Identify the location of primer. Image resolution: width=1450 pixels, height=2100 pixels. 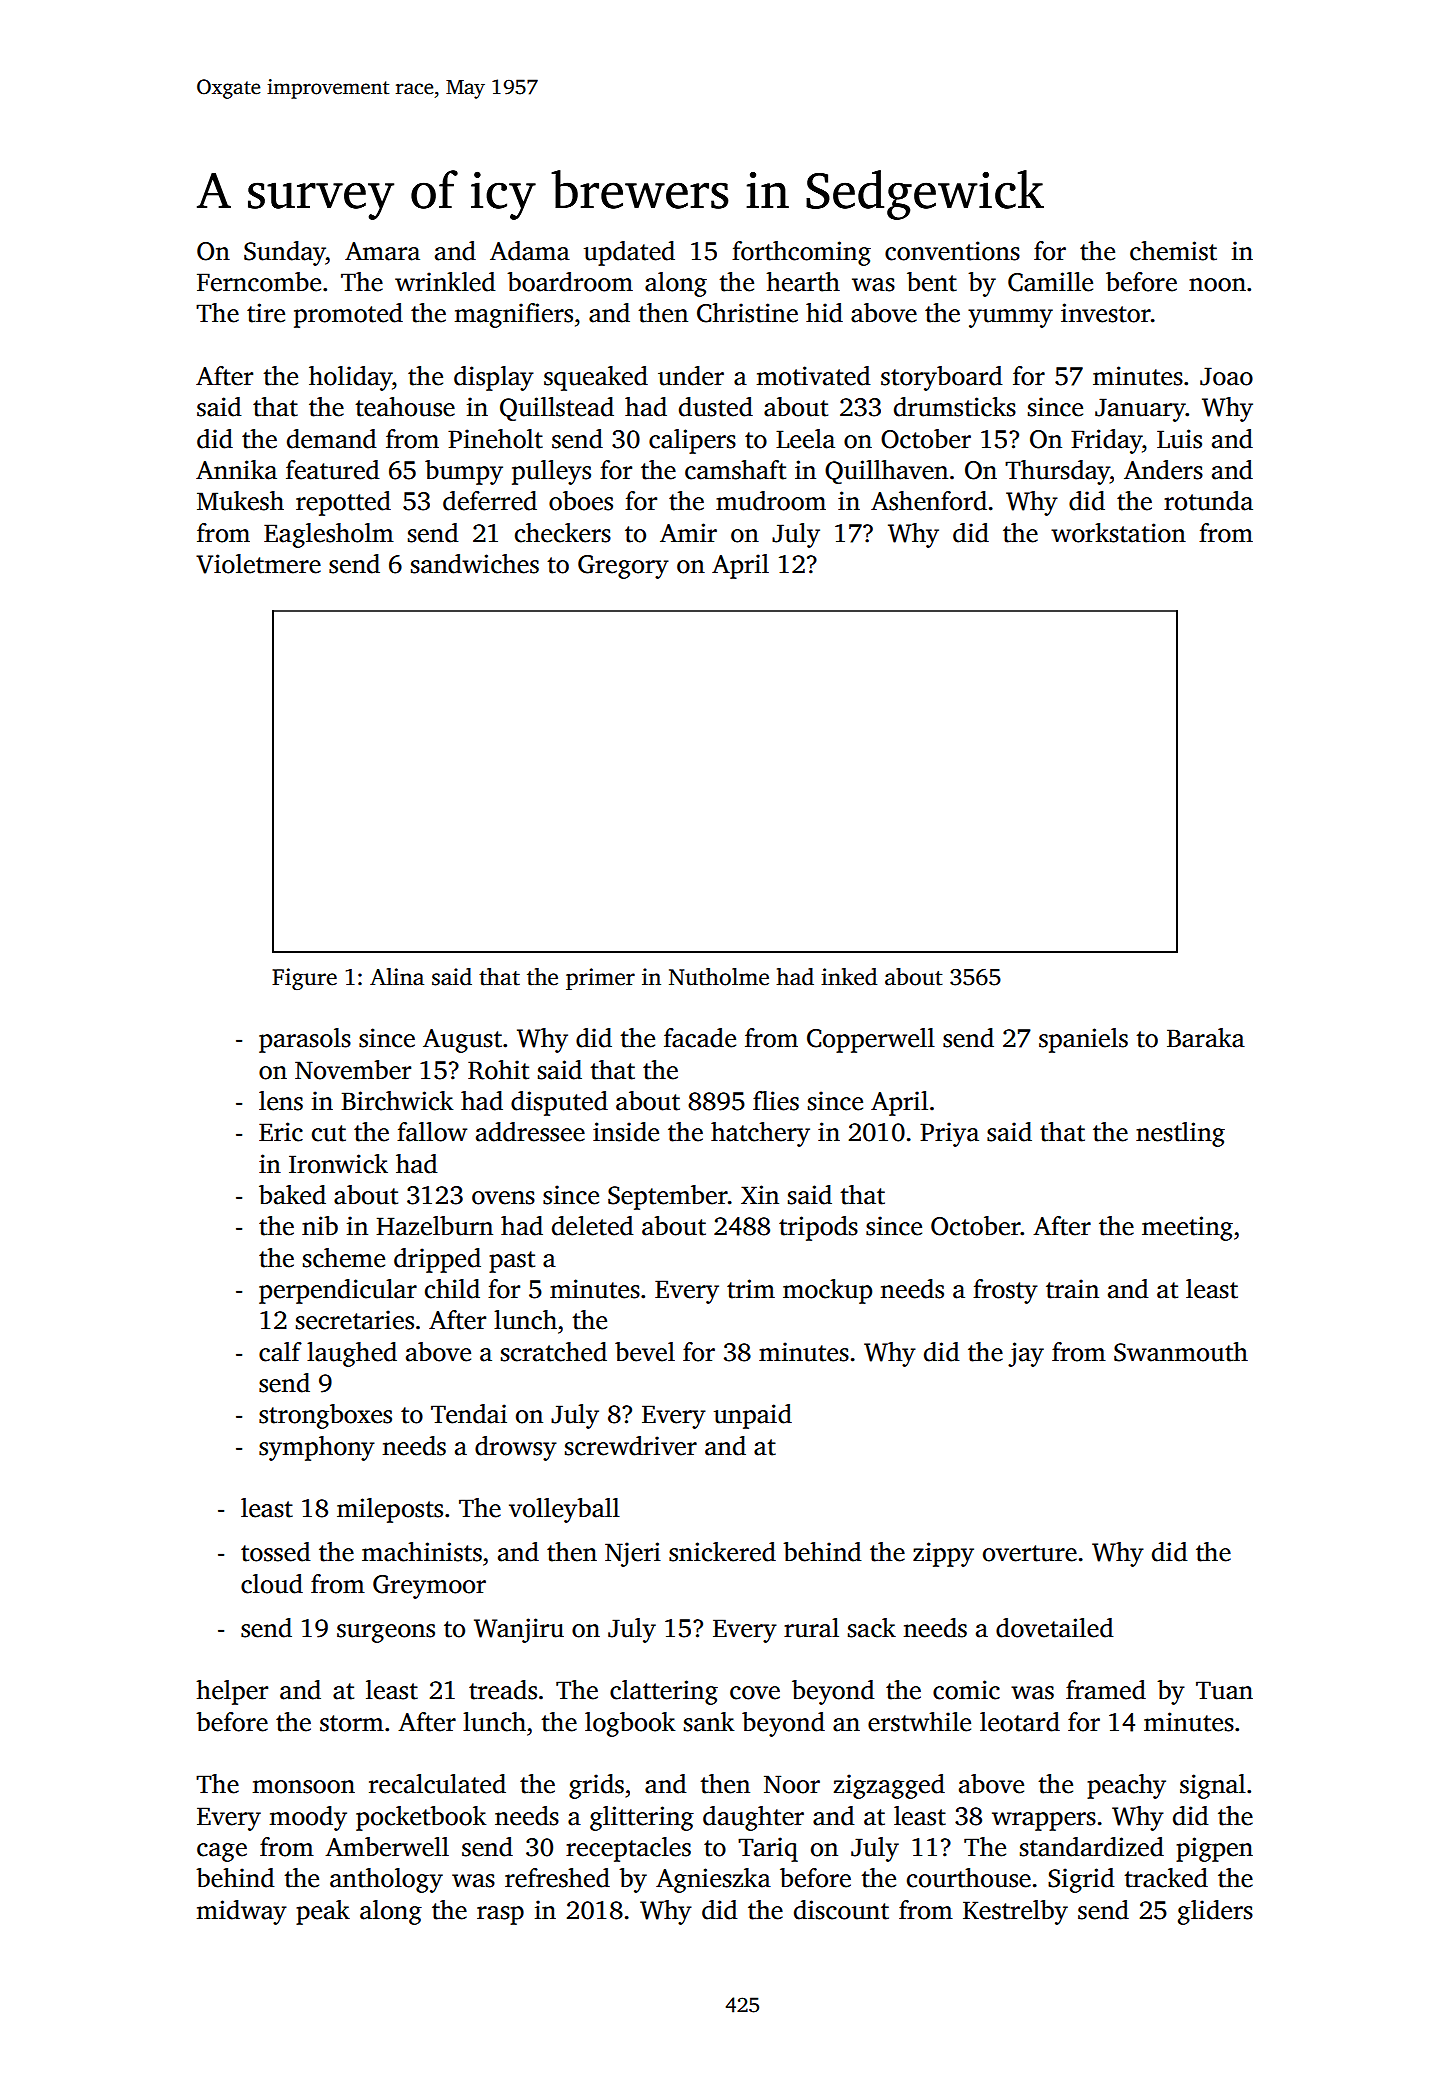
(600, 979).
